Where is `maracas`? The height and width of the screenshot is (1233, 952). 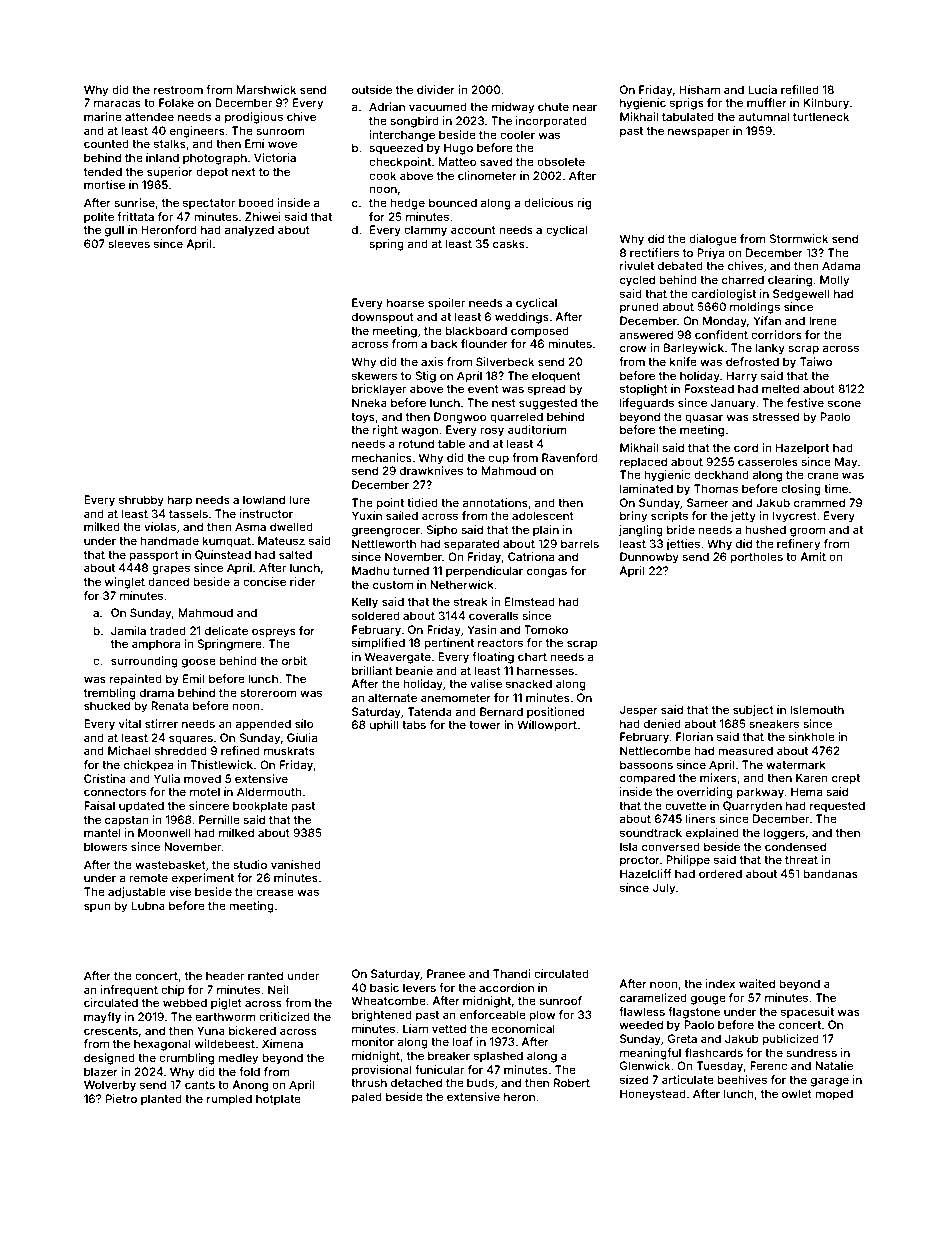
maracas is located at coordinates (117, 103).
